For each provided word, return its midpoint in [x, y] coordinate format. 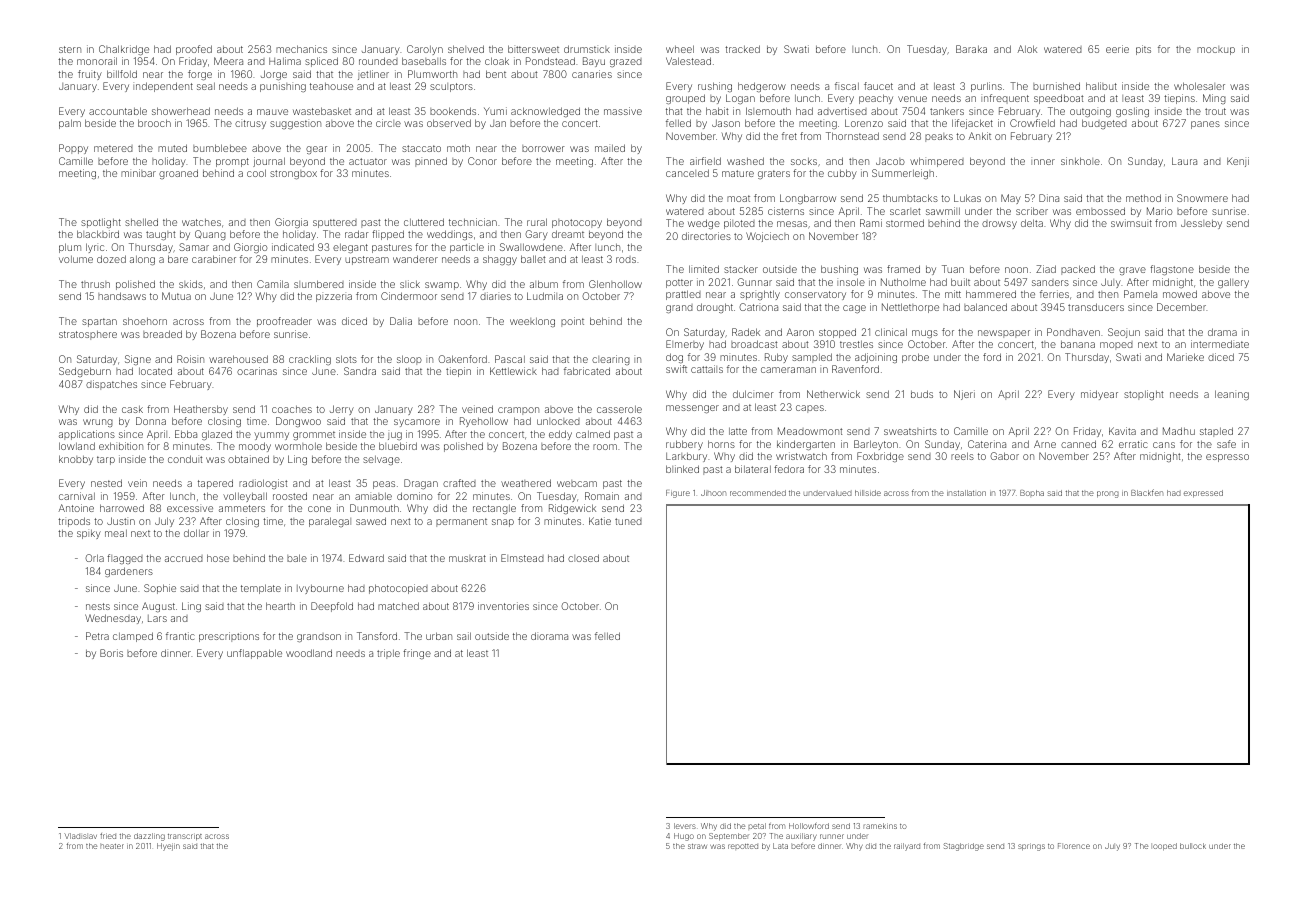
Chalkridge [124, 50]
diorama [549, 636]
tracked [742, 49]
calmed [593, 434]
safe [1226, 444]
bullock [1193, 846]
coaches [292, 409]
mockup [1216, 50]
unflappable [254, 654]
